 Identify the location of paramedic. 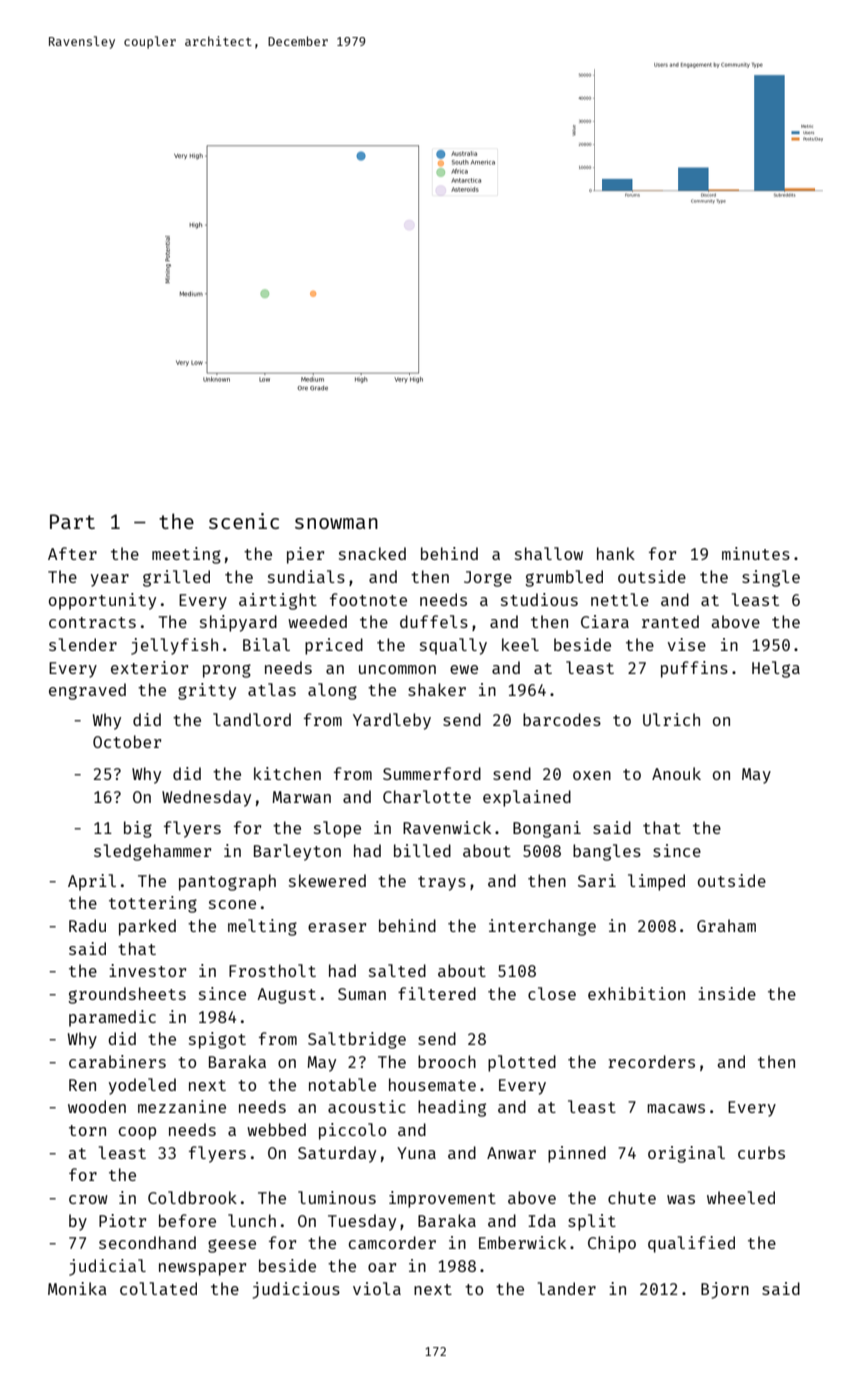
(112, 1018).
